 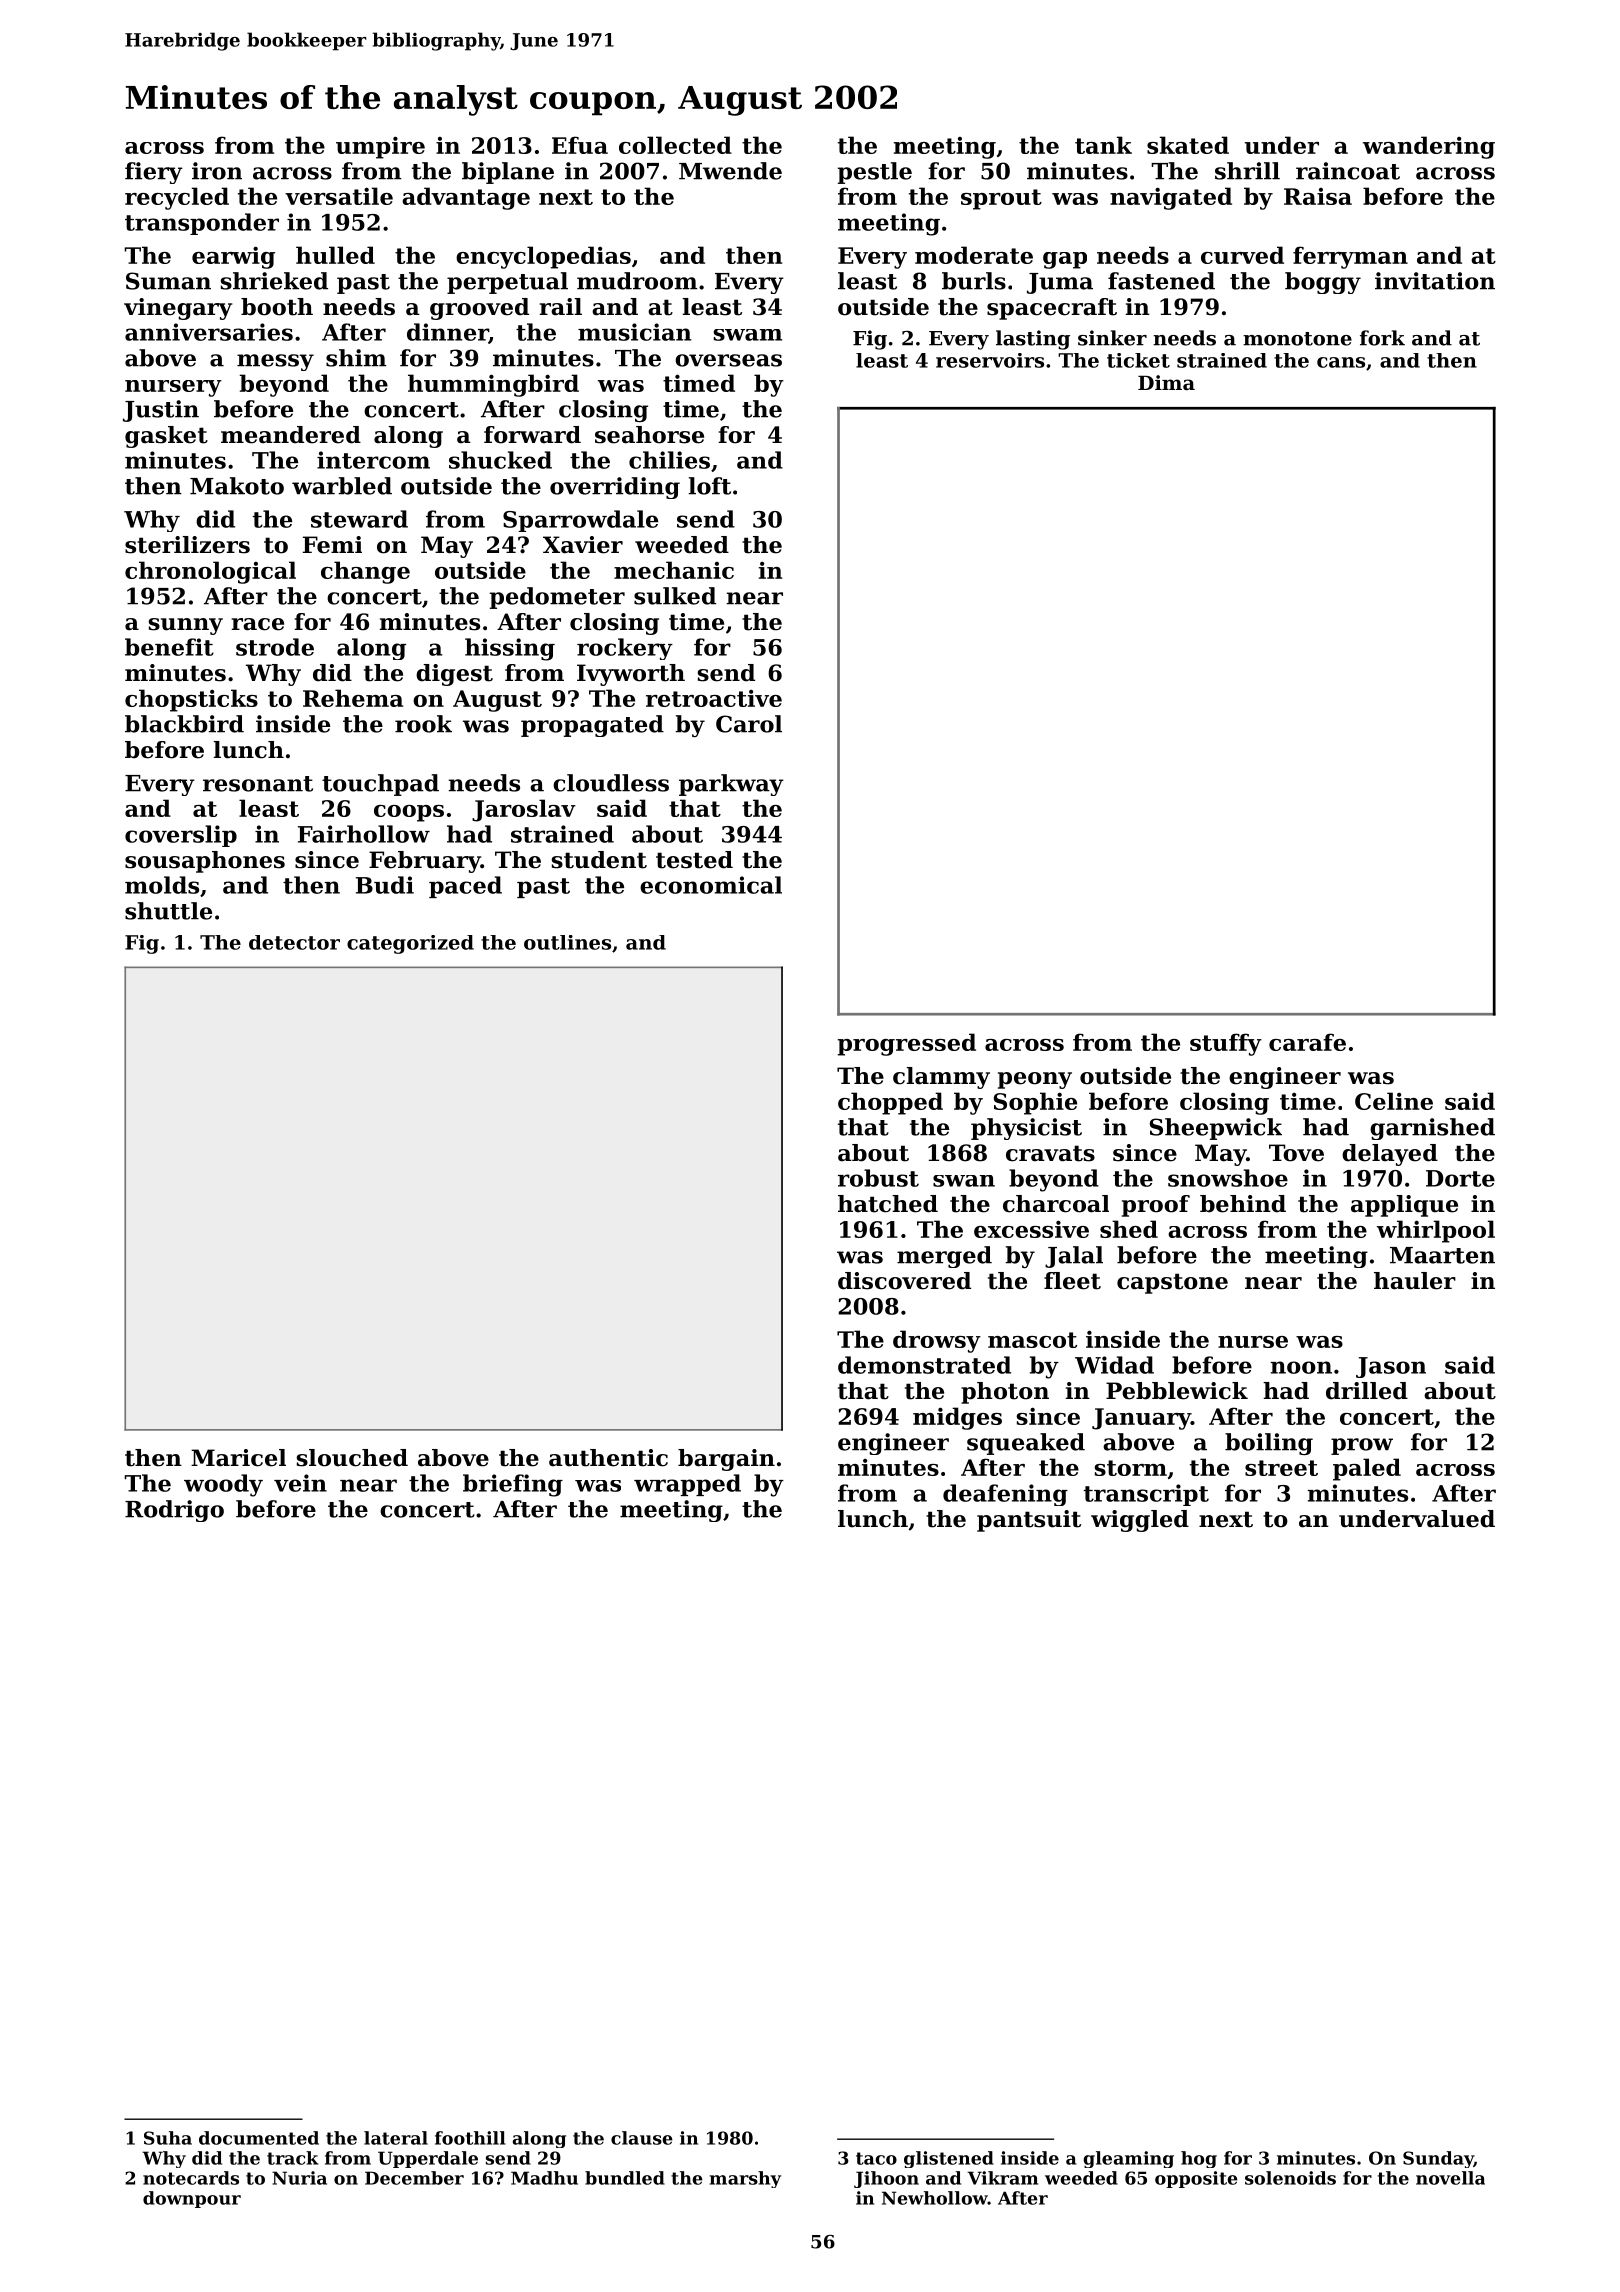 I want to click on Maarten, so click(x=1442, y=1255).
